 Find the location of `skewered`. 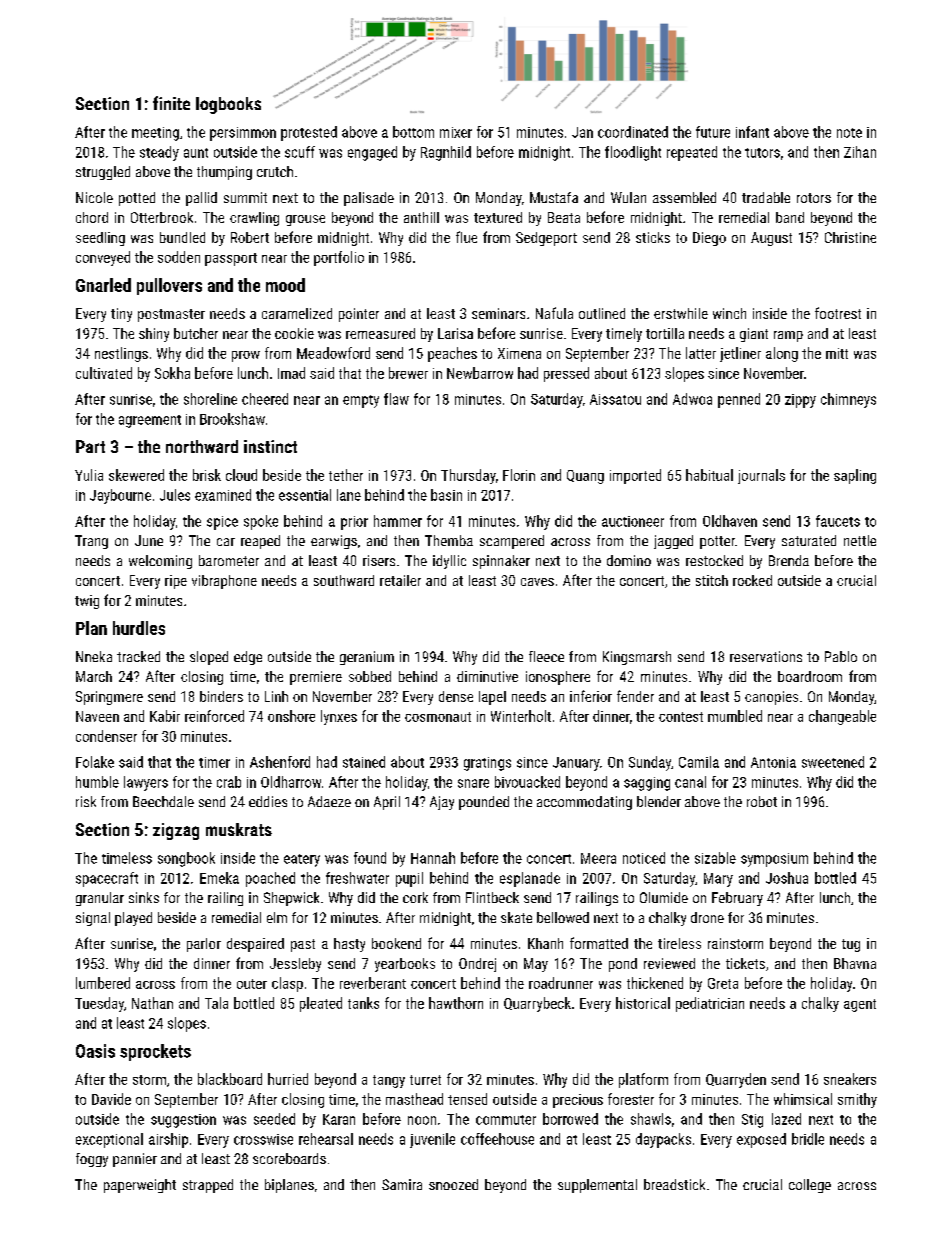

skewered is located at coordinates (136, 475).
